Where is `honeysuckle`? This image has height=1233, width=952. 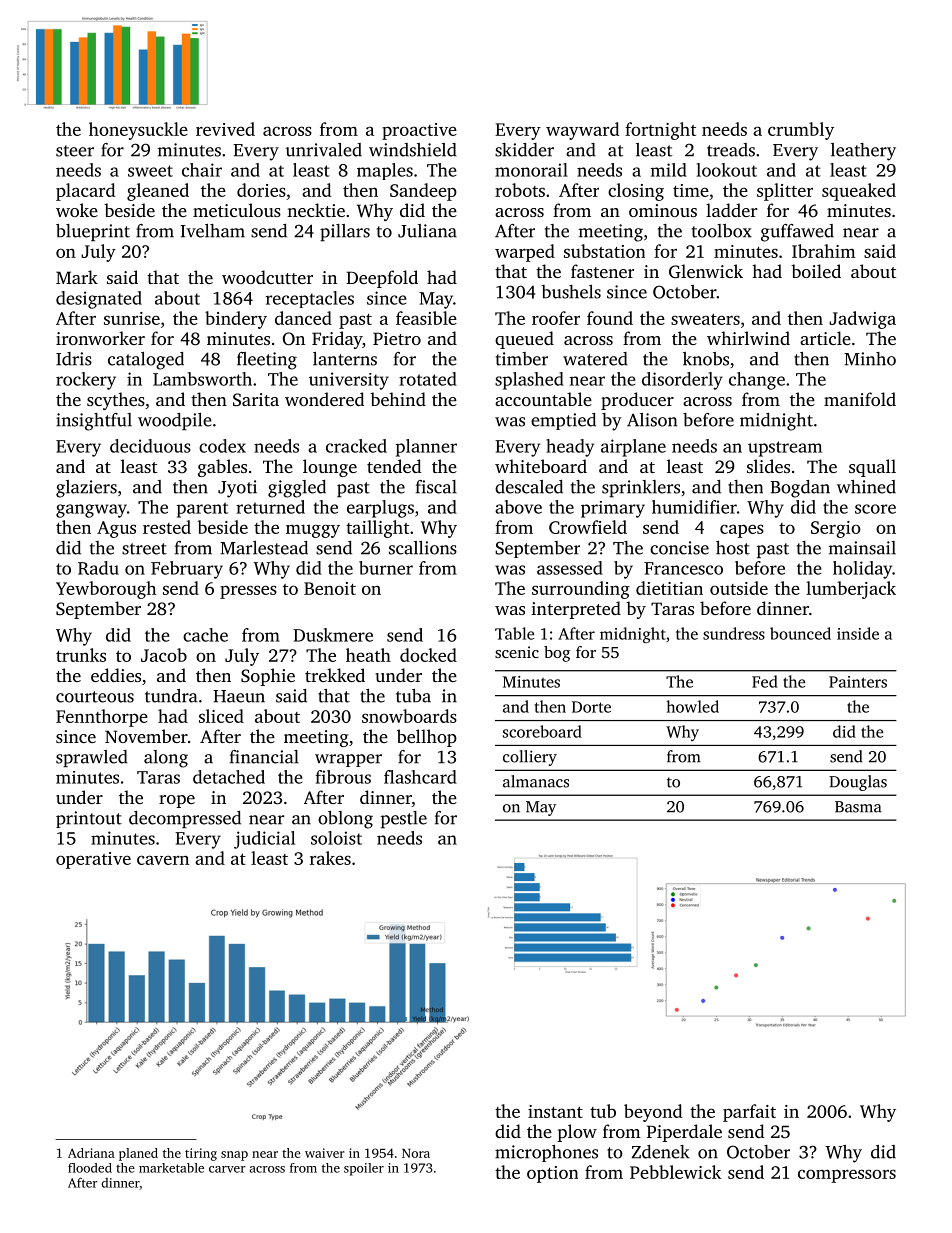 honeysuckle is located at coordinates (138, 131).
